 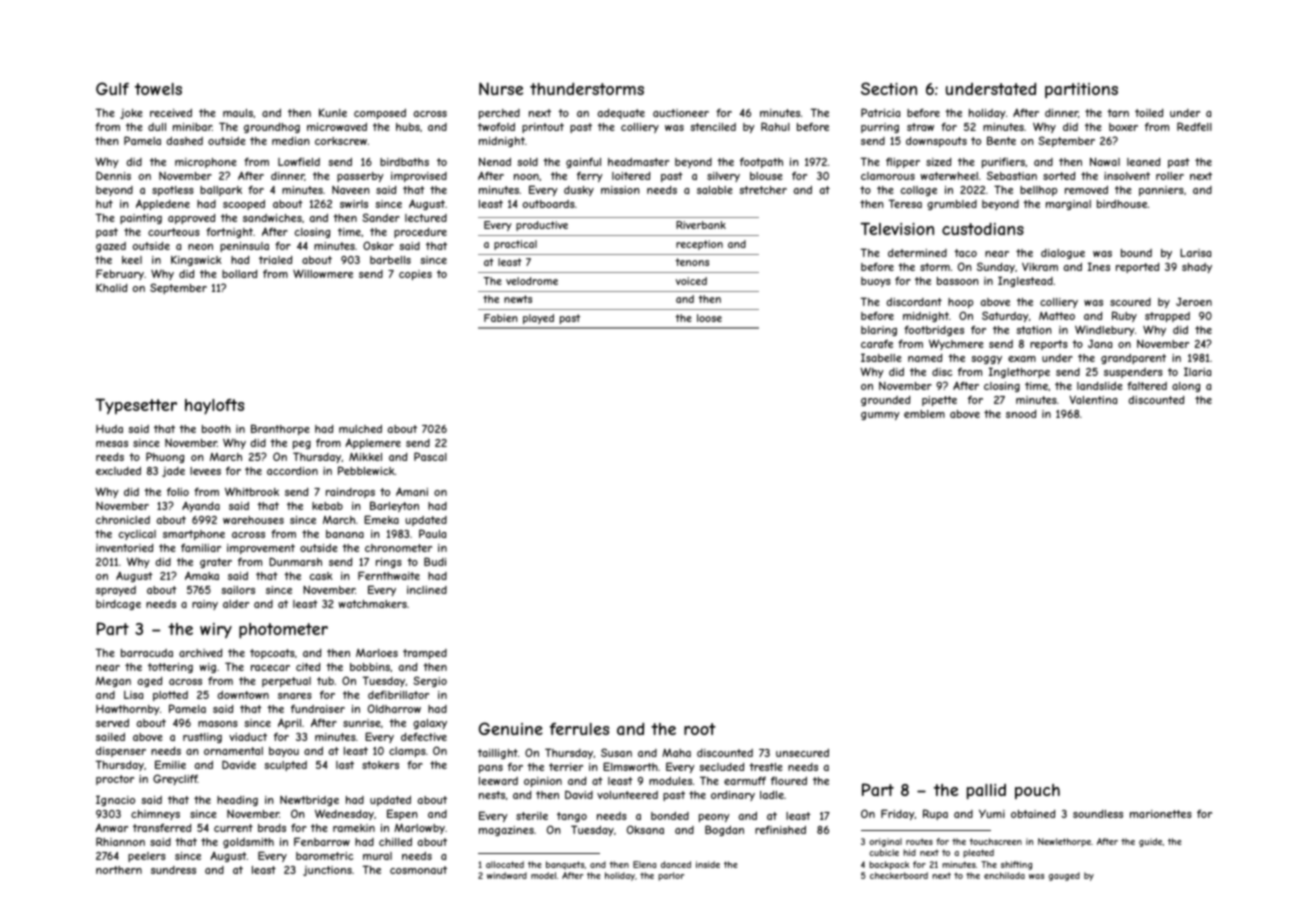 What do you see at coordinates (237, 801) in the document?
I see `heading` at bounding box center [237, 801].
